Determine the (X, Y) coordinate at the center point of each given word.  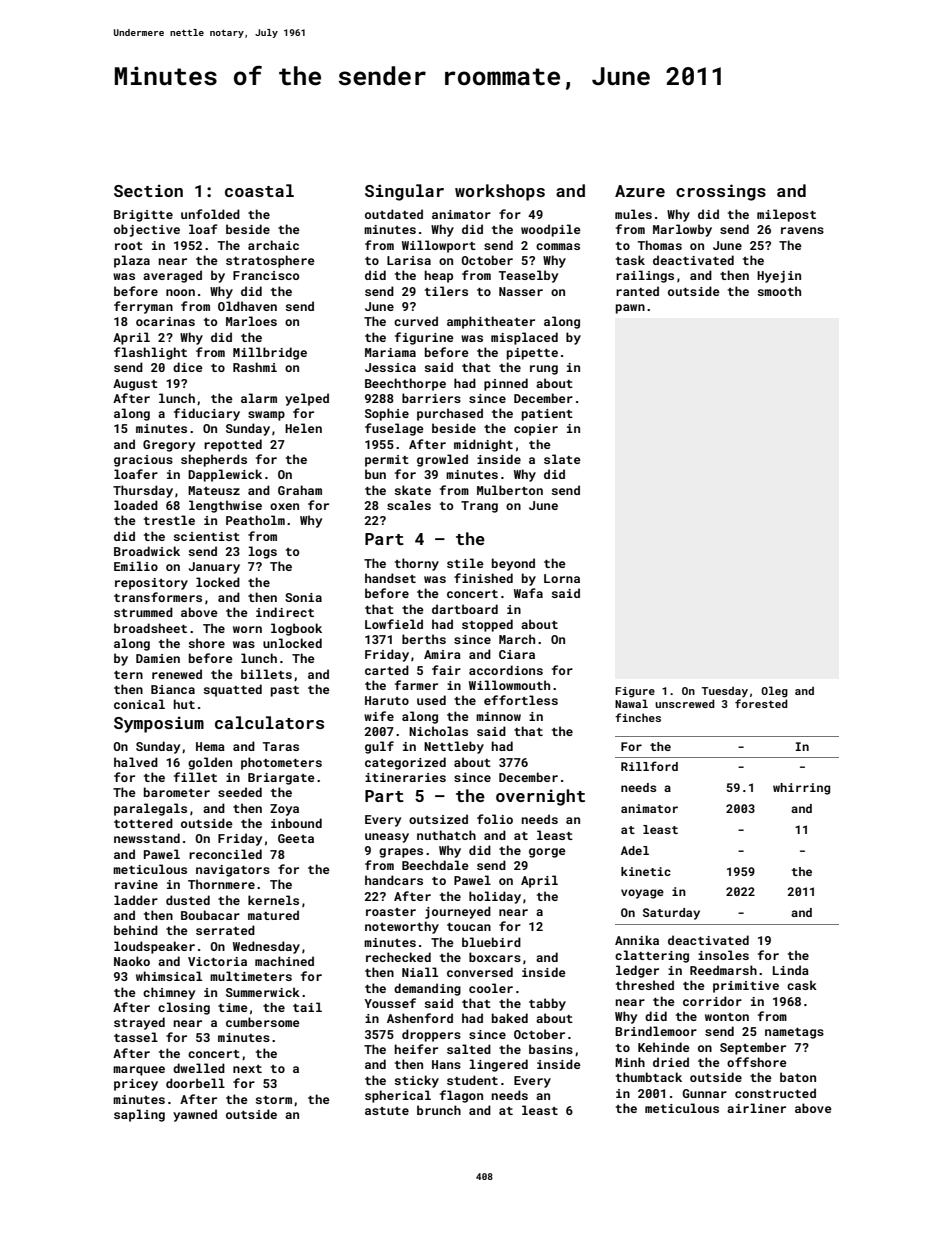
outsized (438, 819)
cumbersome (263, 1022)
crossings (721, 192)
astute (387, 1111)
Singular (404, 192)
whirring (801, 789)
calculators (269, 722)
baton (798, 1077)
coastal (259, 190)
